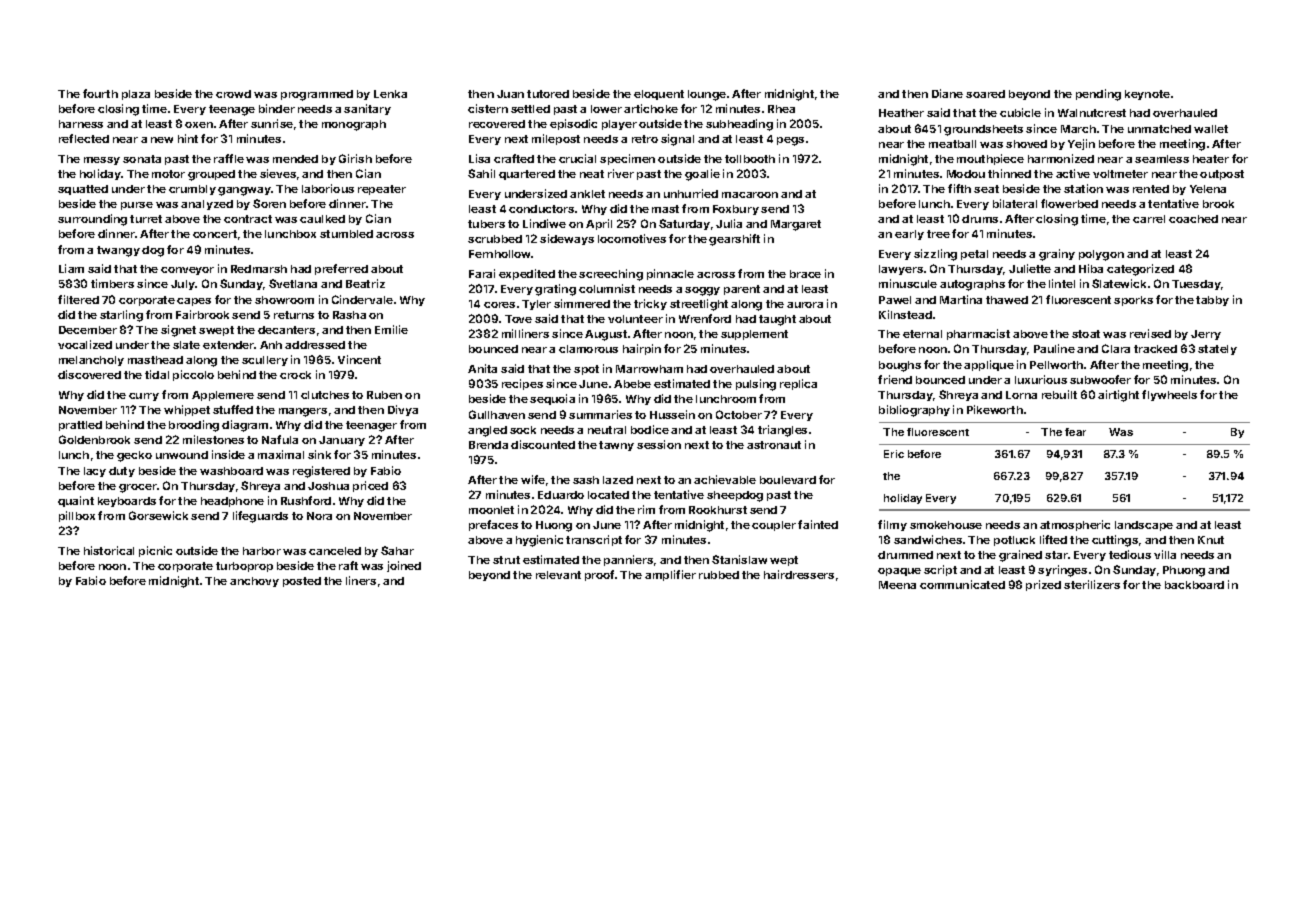 The height and width of the screenshot is (924, 1308). Describe the element at coordinates (897, 585) in the screenshot. I see `Meena` at that location.
